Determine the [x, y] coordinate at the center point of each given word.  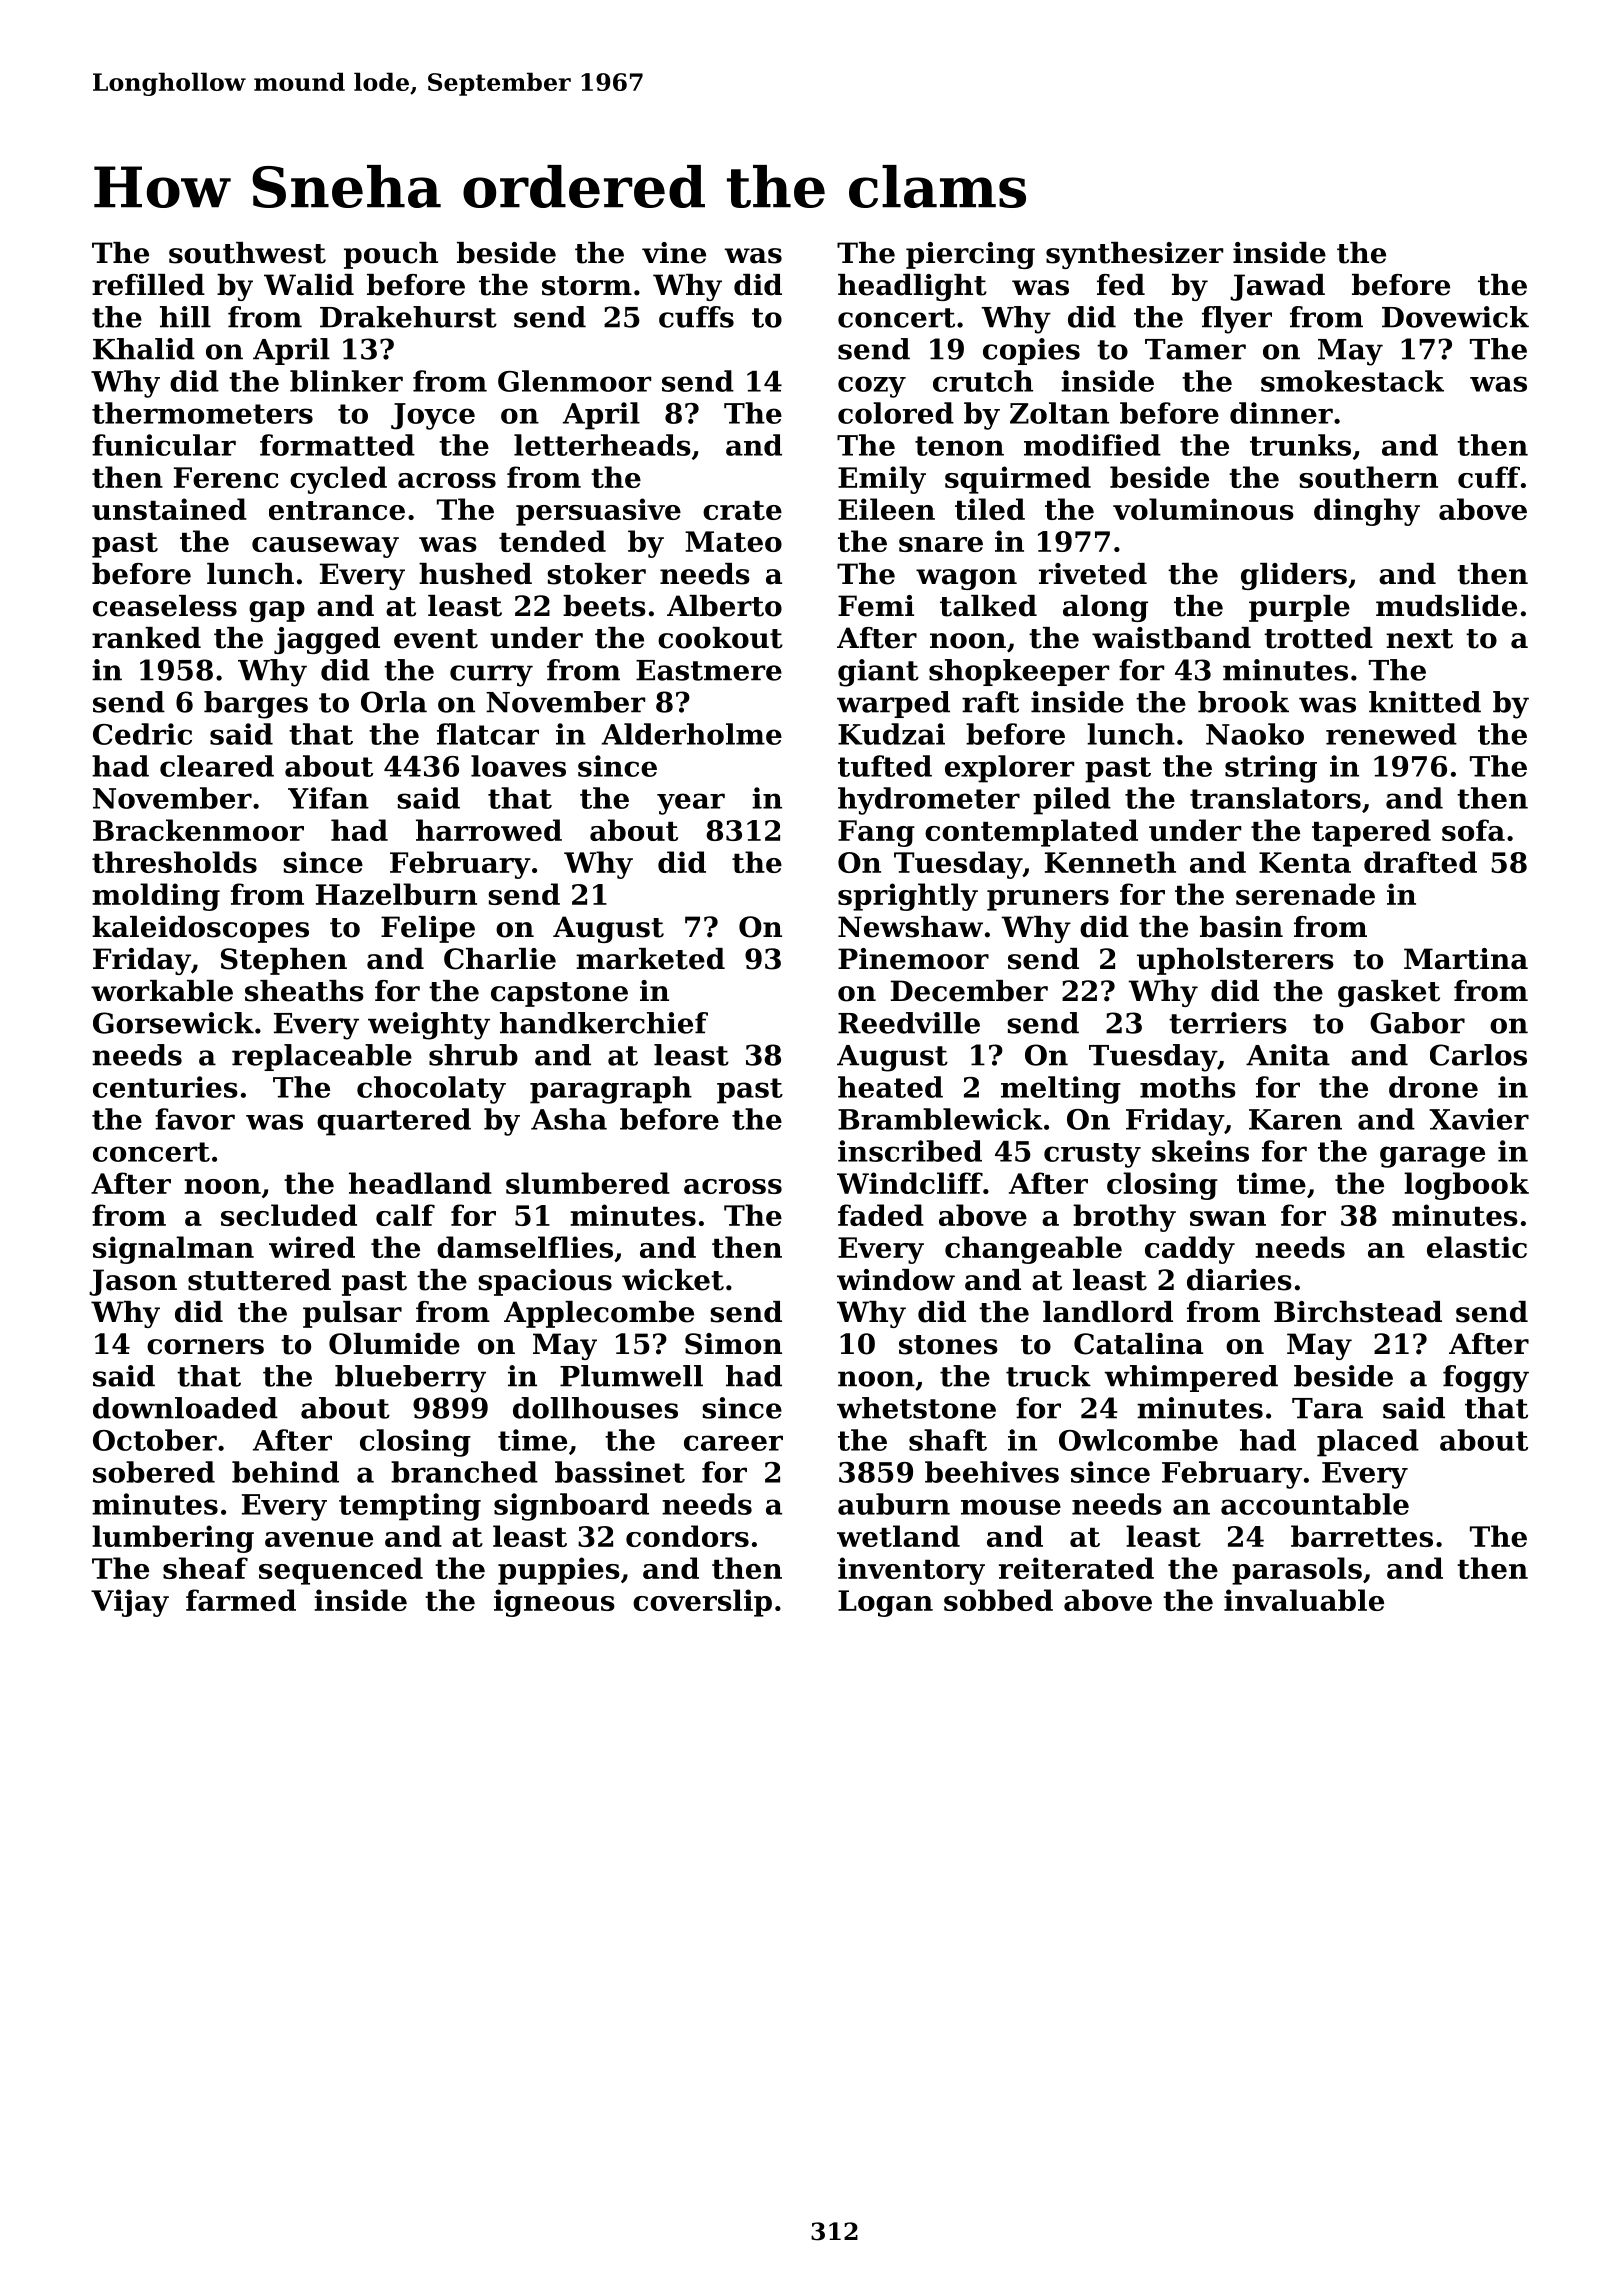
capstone [559, 994]
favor [195, 1119]
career [733, 1443]
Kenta [1305, 862]
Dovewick [1455, 317]
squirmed [1018, 480]
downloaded [185, 1408]
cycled [338, 480]
